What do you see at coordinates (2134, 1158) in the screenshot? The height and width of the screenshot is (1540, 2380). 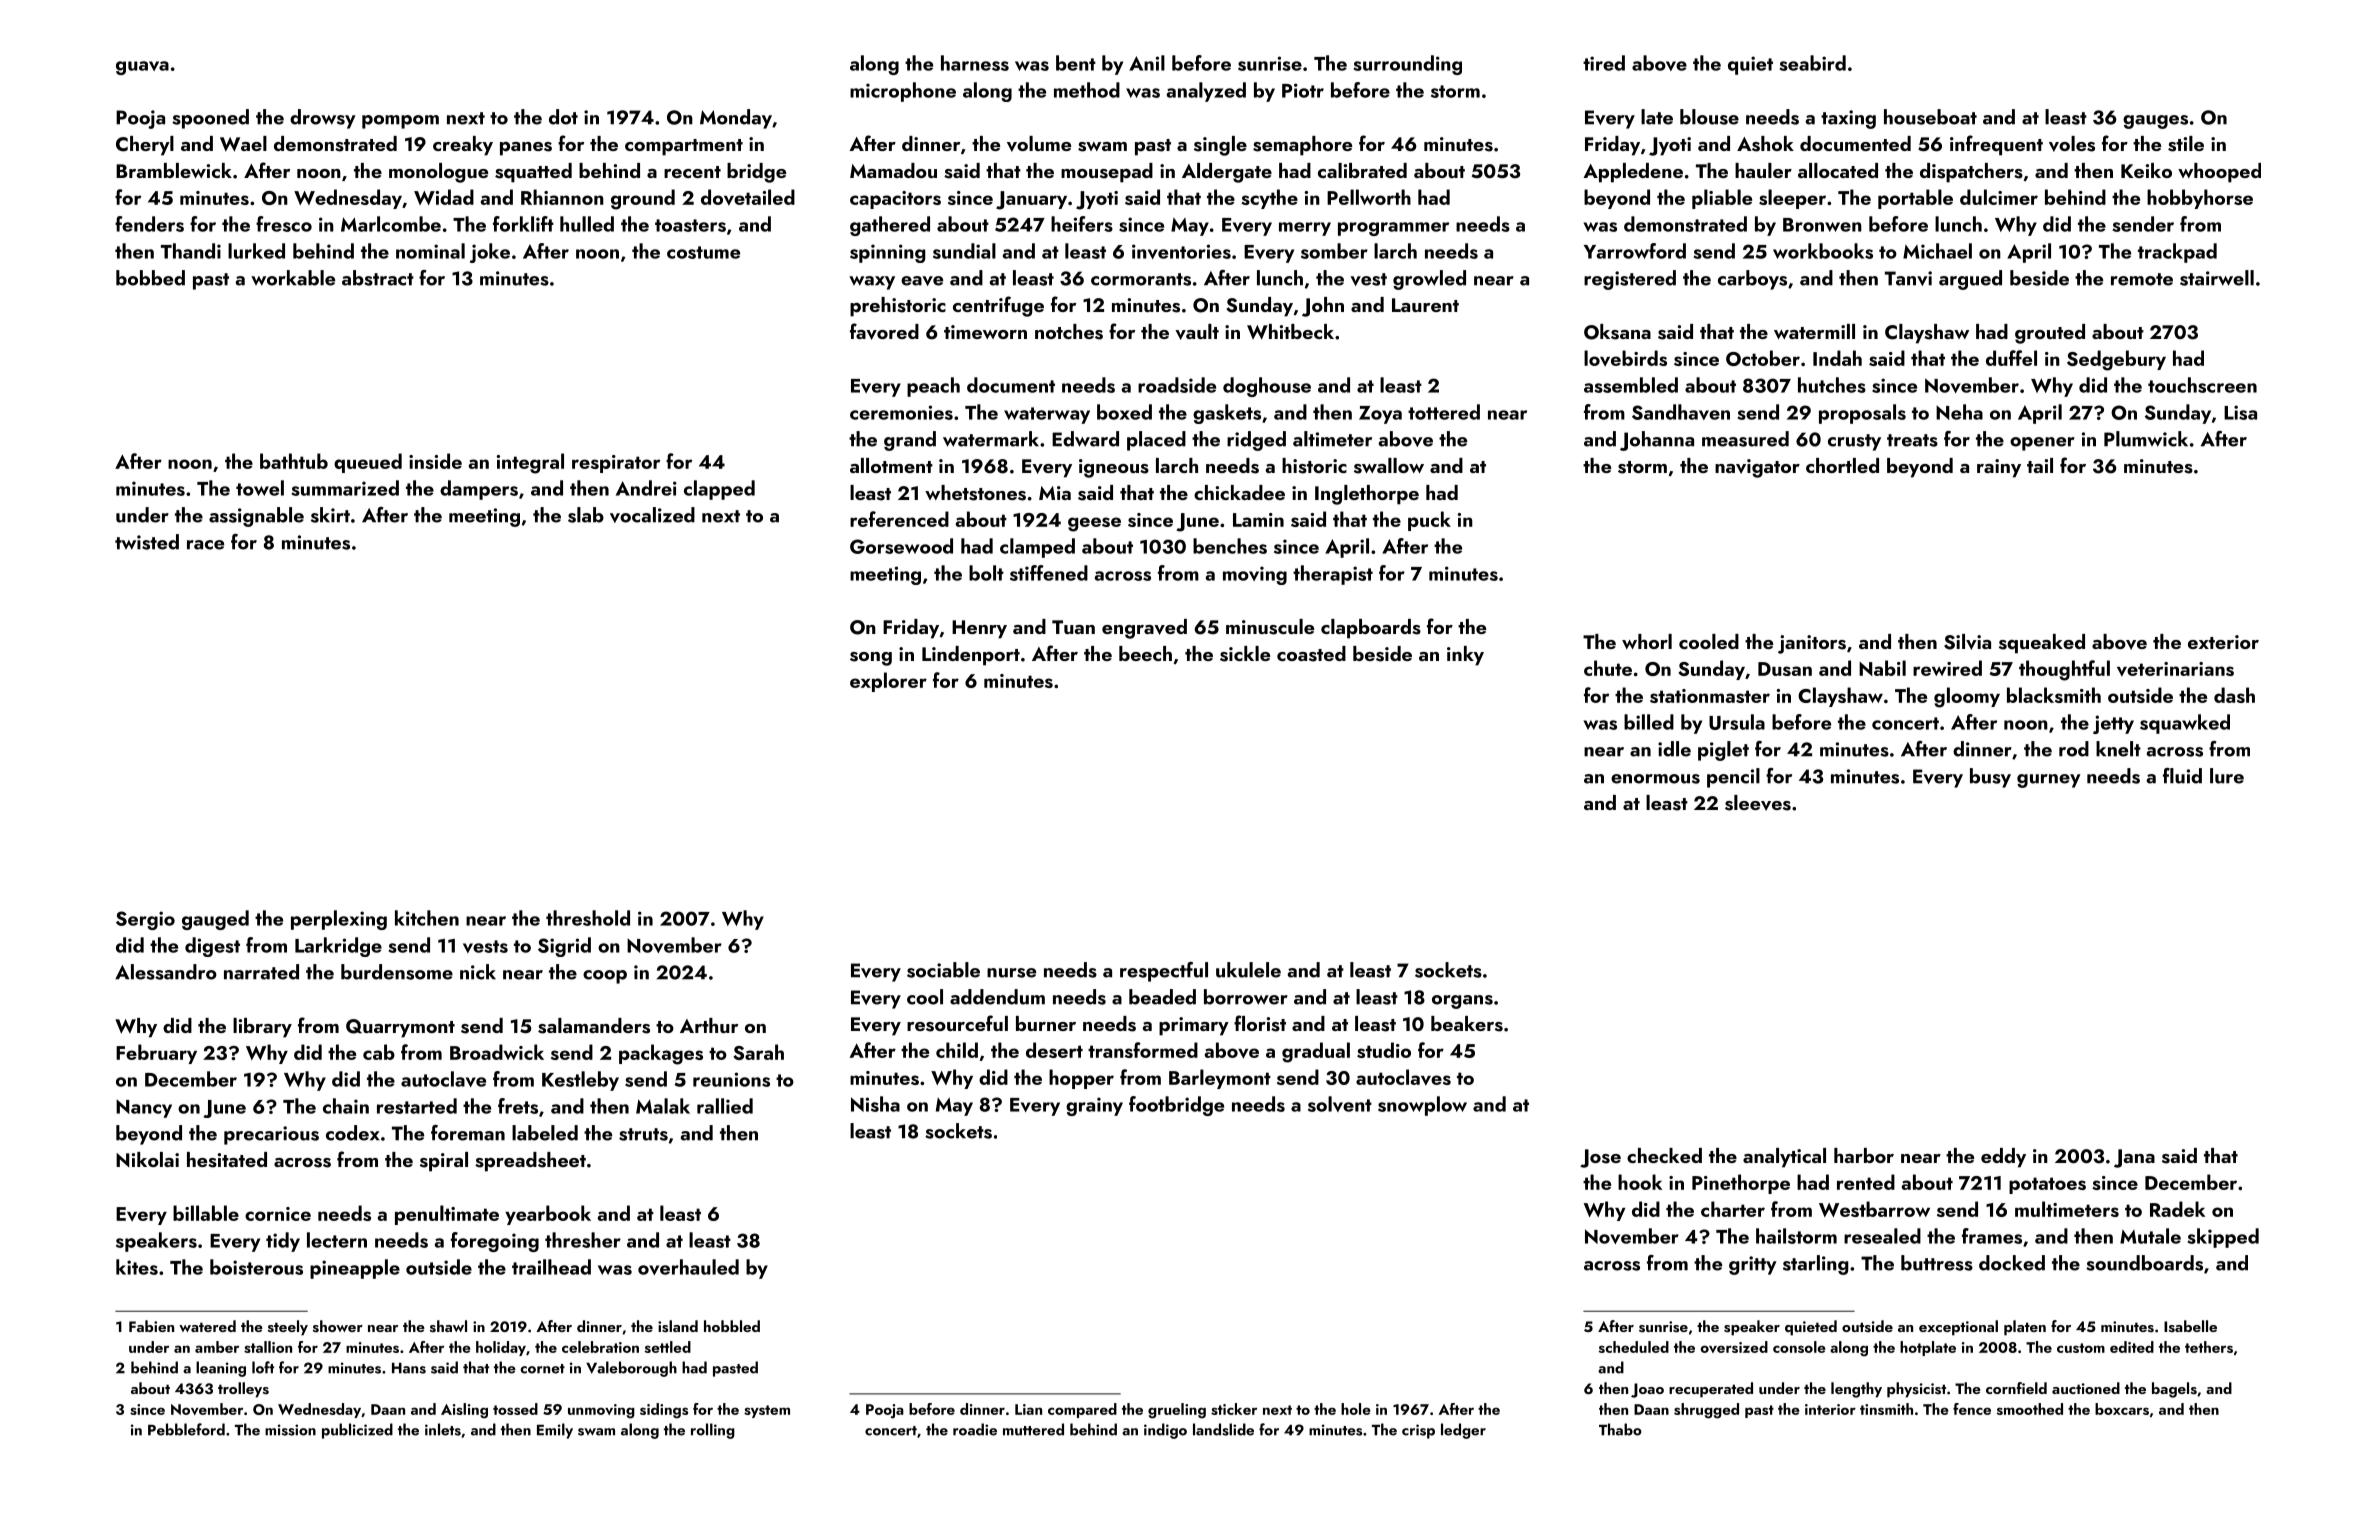 I see `Jana` at bounding box center [2134, 1158].
